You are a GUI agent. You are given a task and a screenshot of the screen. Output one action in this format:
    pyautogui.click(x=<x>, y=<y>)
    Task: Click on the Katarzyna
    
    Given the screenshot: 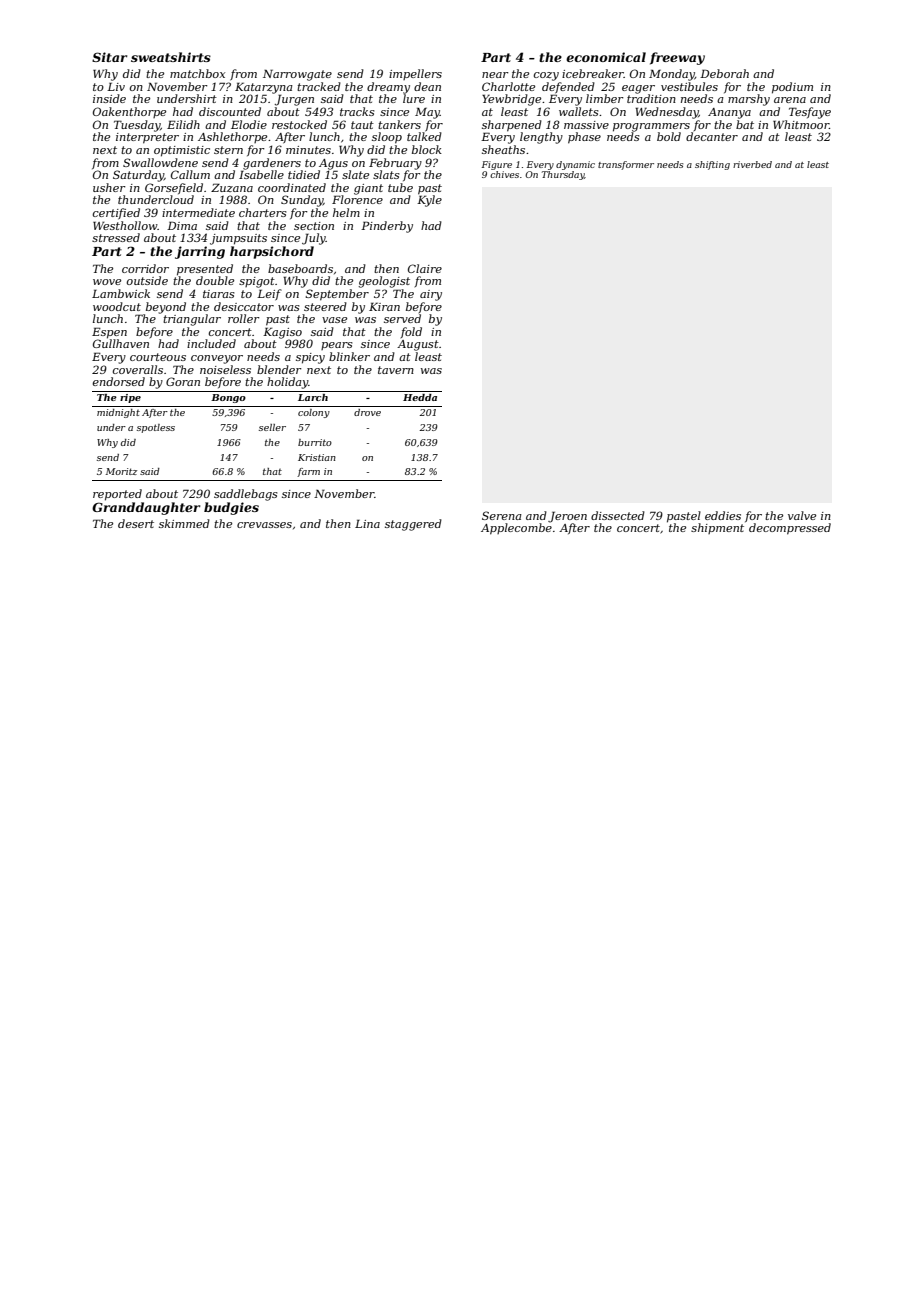 What is the action you would take?
    pyautogui.click(x=264, y=88)
